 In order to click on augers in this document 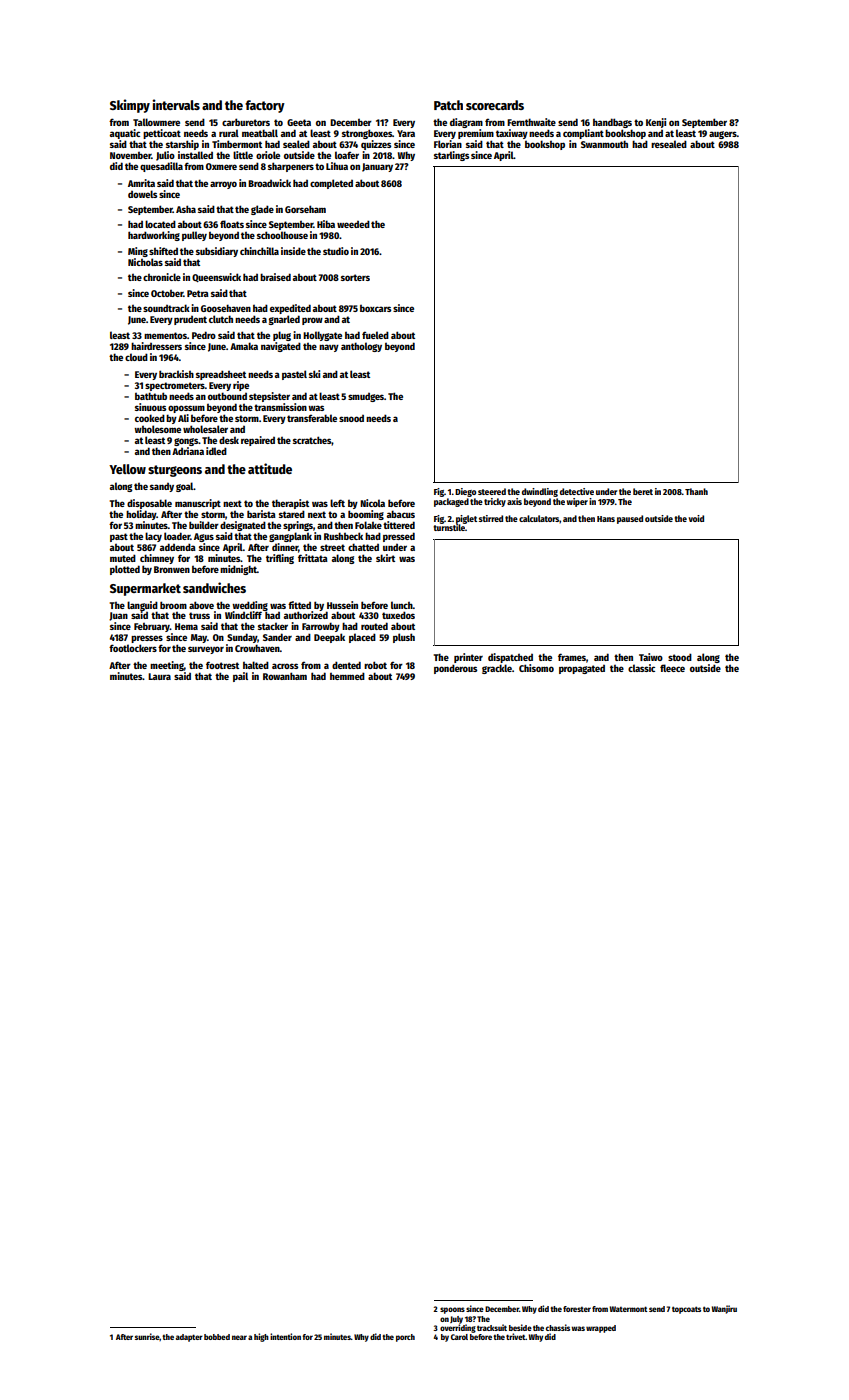, I will do `click(723, 135)`.
